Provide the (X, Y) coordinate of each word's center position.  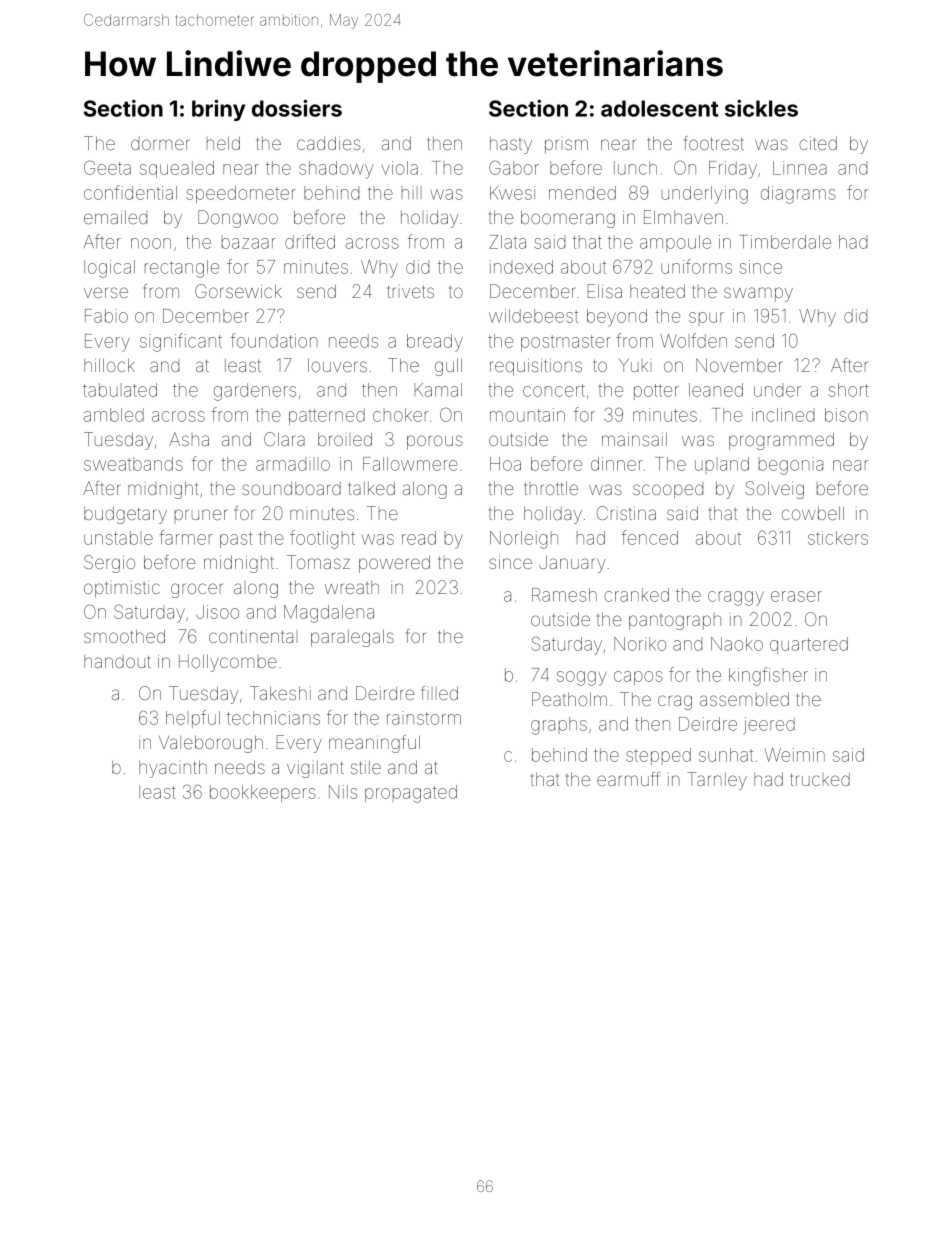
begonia (791, 466)
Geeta (107, 167)
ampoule (675, 243)
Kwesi (512, 193)
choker (400, 415)
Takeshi (280, 693)
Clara (284, 439)
